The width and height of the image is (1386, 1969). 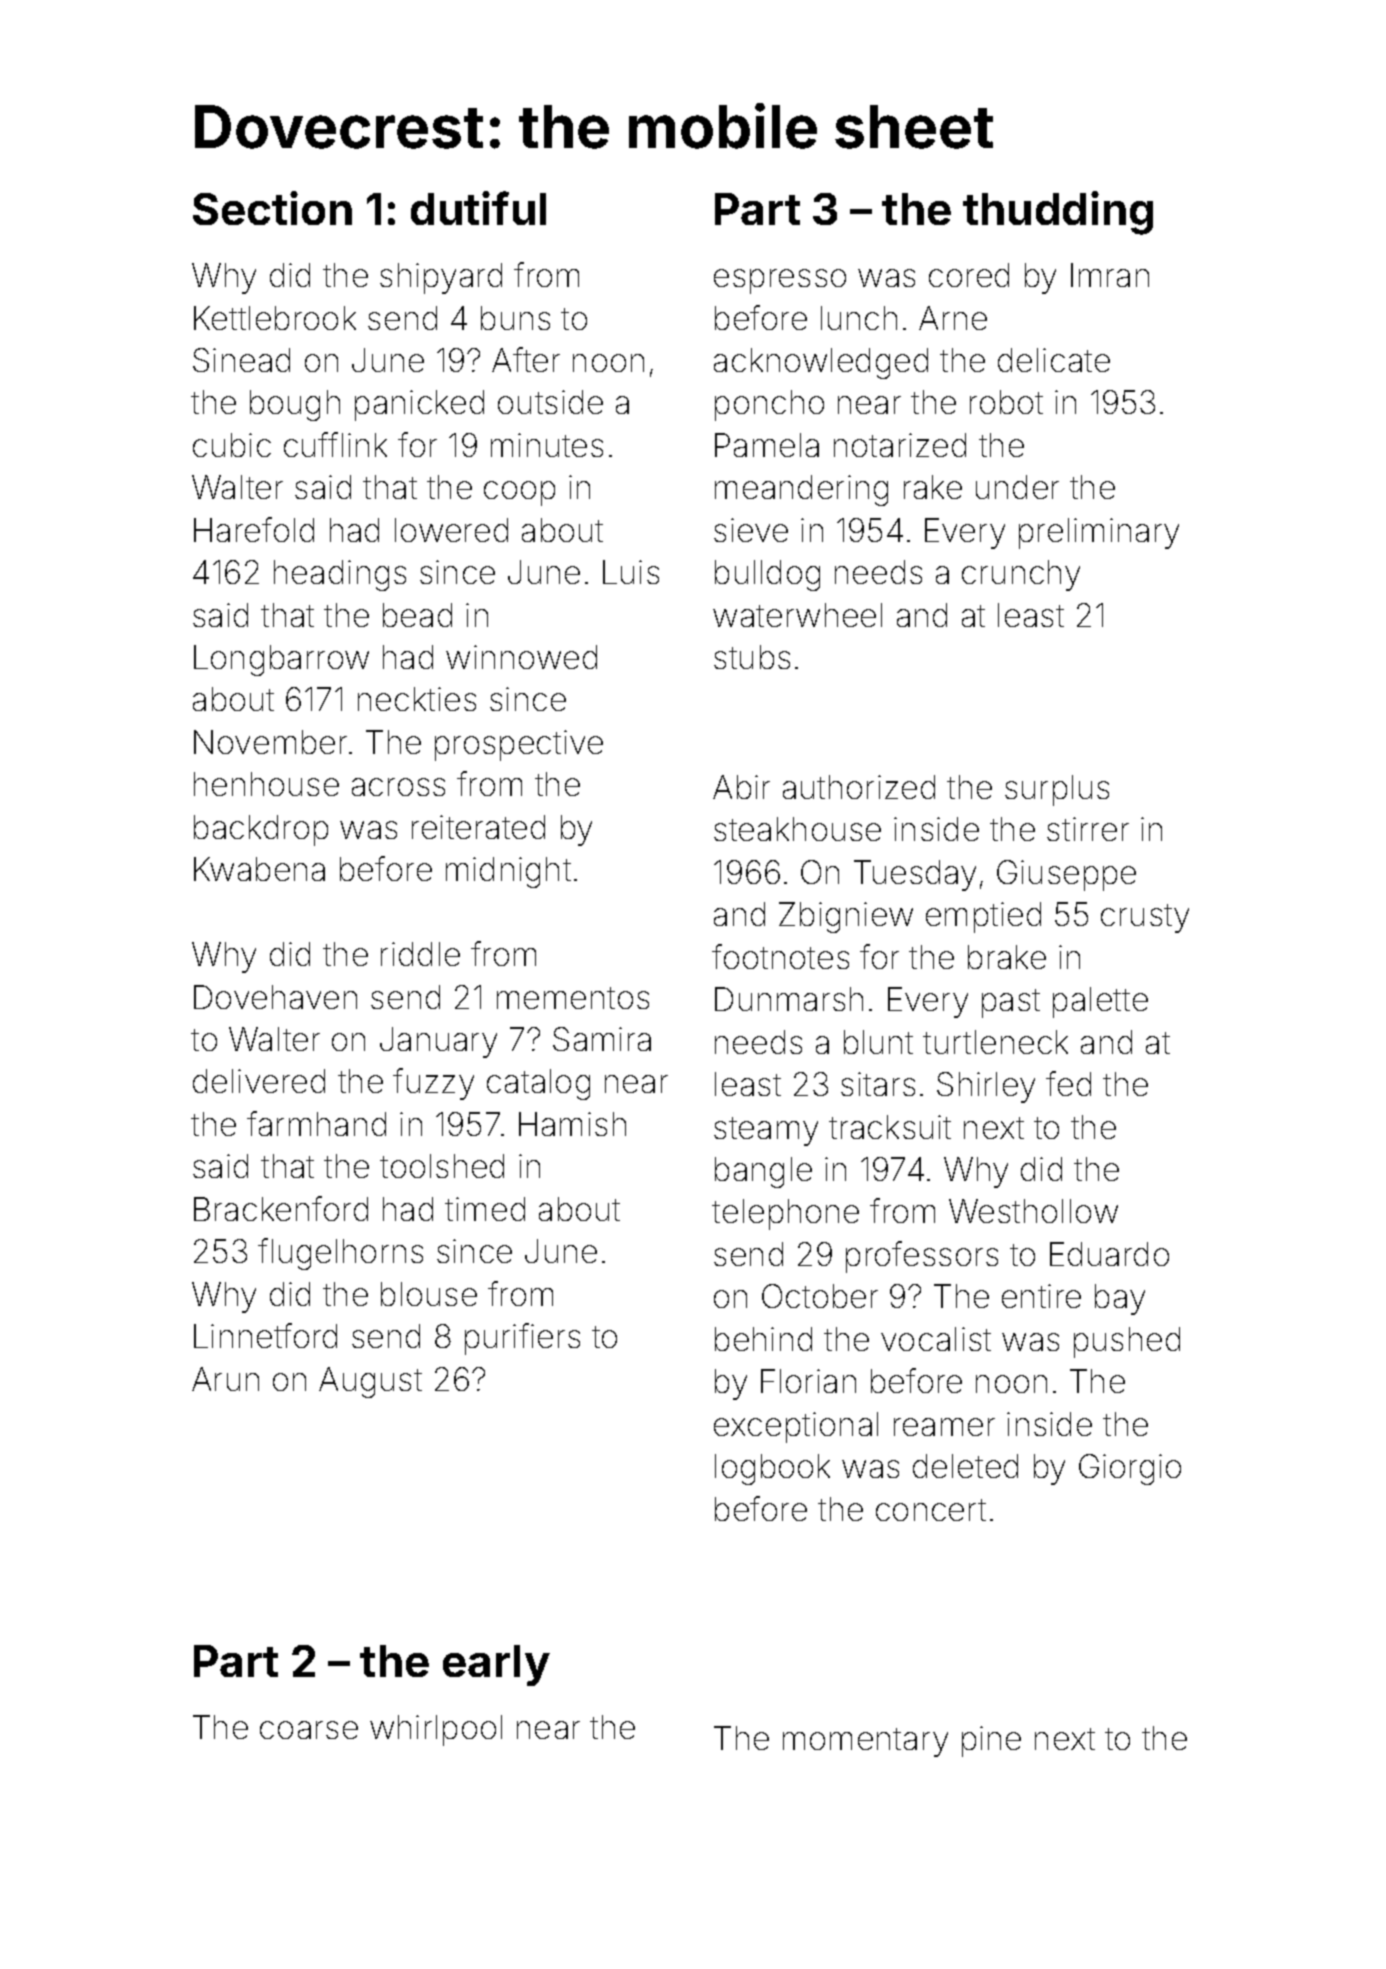 I want to click on mementos, so click(x=573, y=998).
